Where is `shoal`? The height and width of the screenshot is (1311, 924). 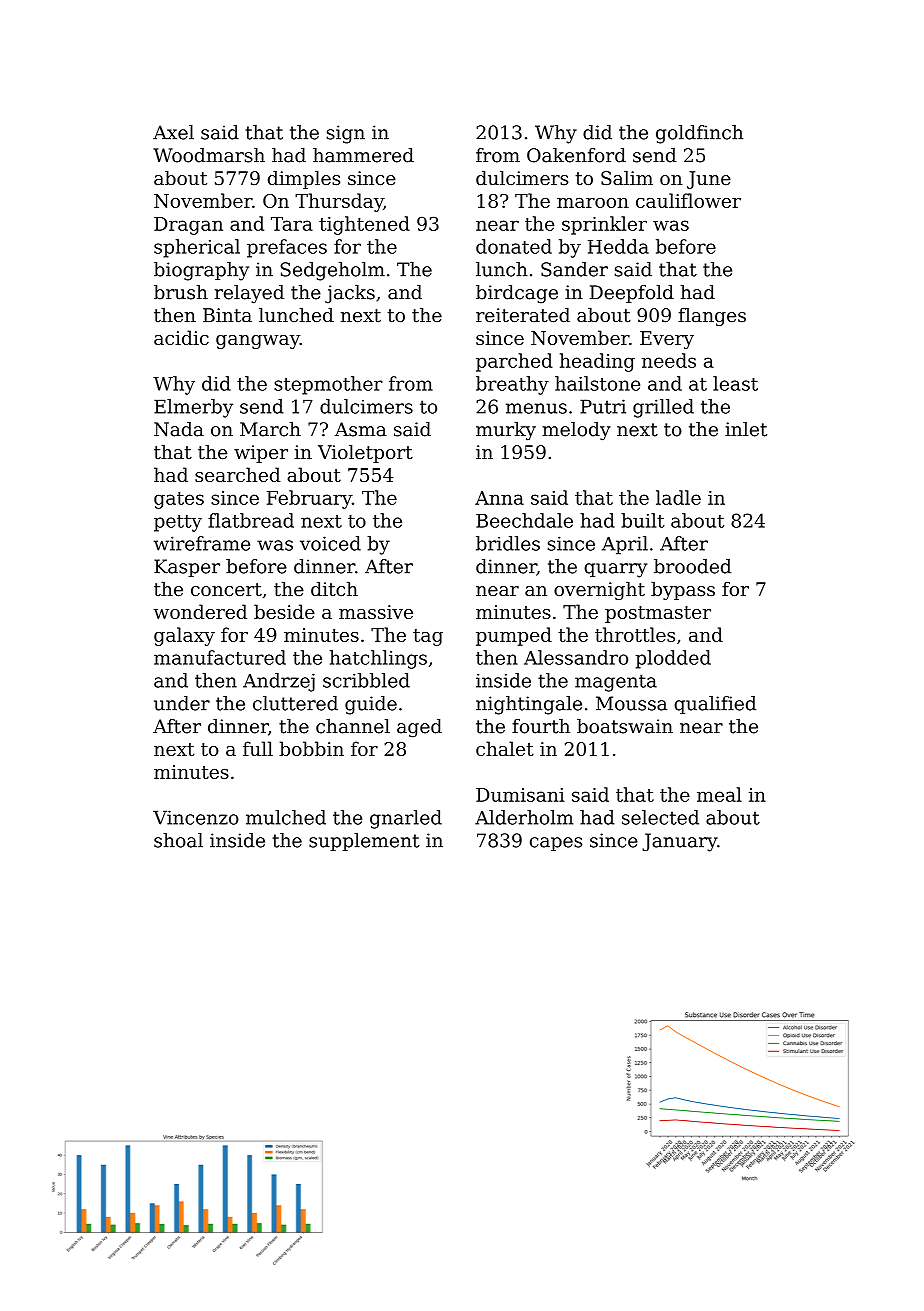 shoal is located at coordinates (178, 840).
